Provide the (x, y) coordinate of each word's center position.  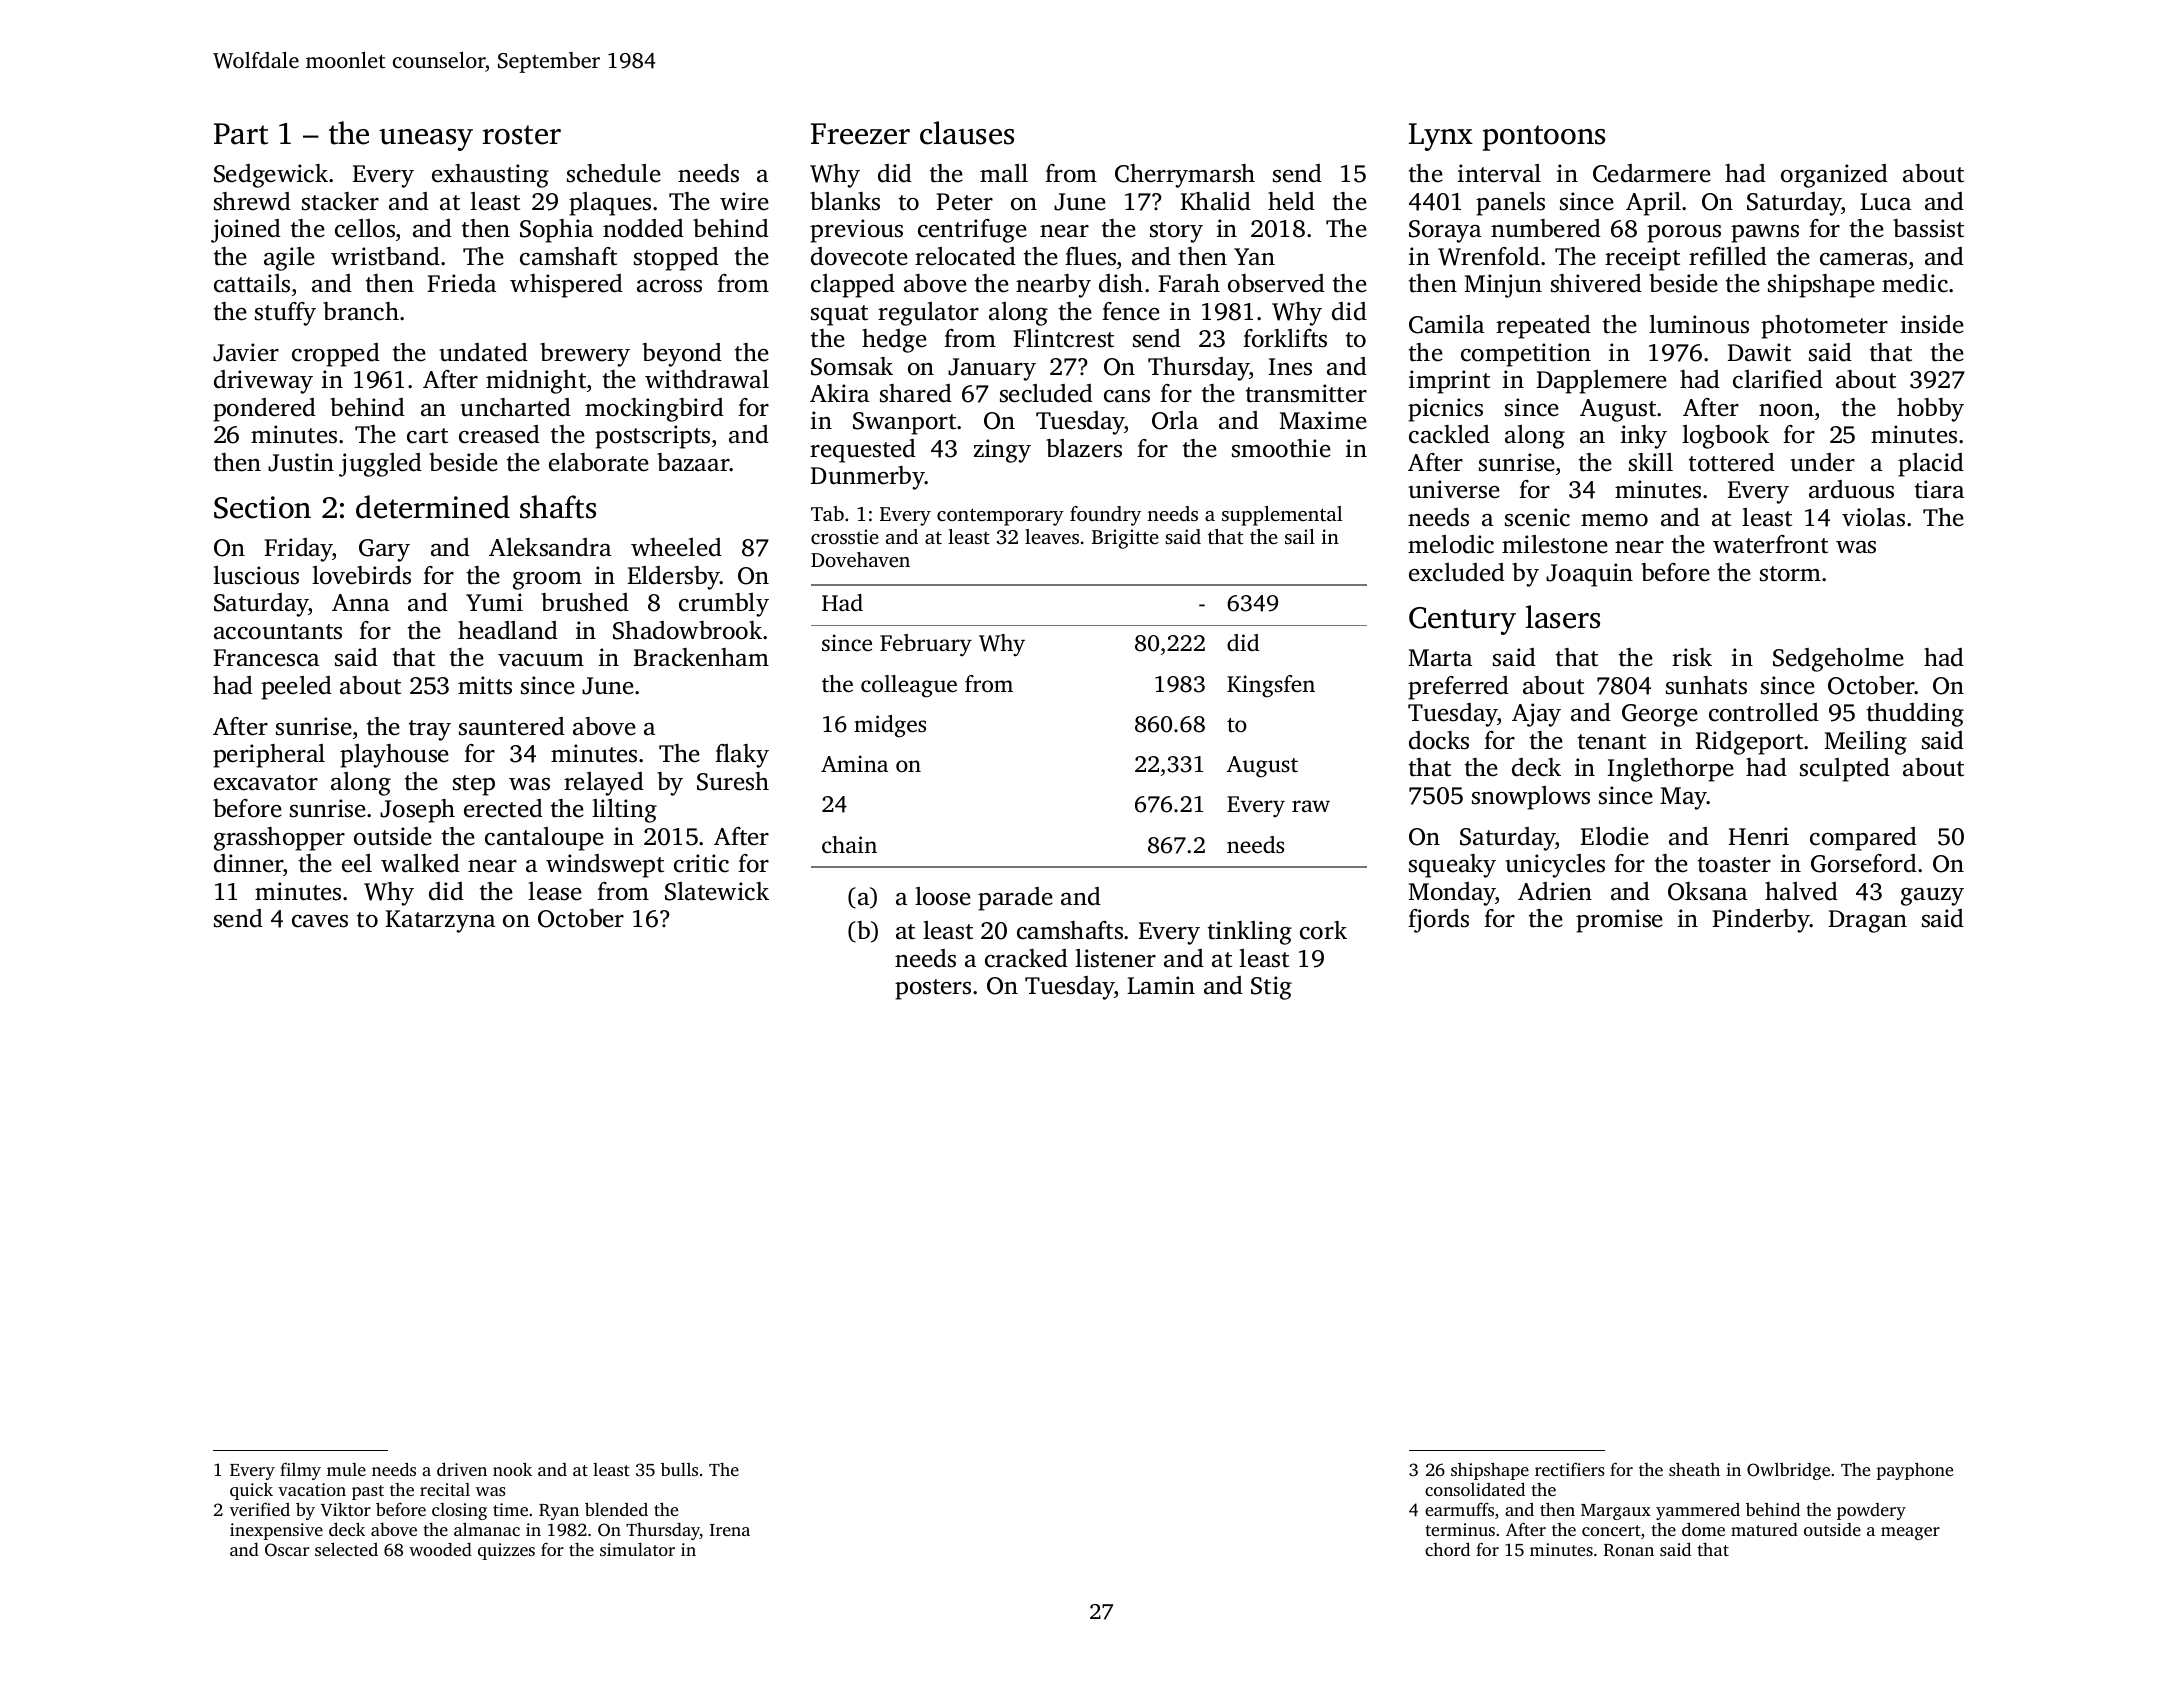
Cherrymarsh (1185, 176)
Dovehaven (860, 559)
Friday (299, 550)
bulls (679, 1469)
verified (260, 1509)
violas (1873, 517)
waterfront (1770, 544)
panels (1510, 204)
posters (933, 989)
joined (246, 231)
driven (462, 1469)
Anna (360, 603)
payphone (1914, 1471)
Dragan (1868, 921)
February (926, 645)
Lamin (1161, 985)
